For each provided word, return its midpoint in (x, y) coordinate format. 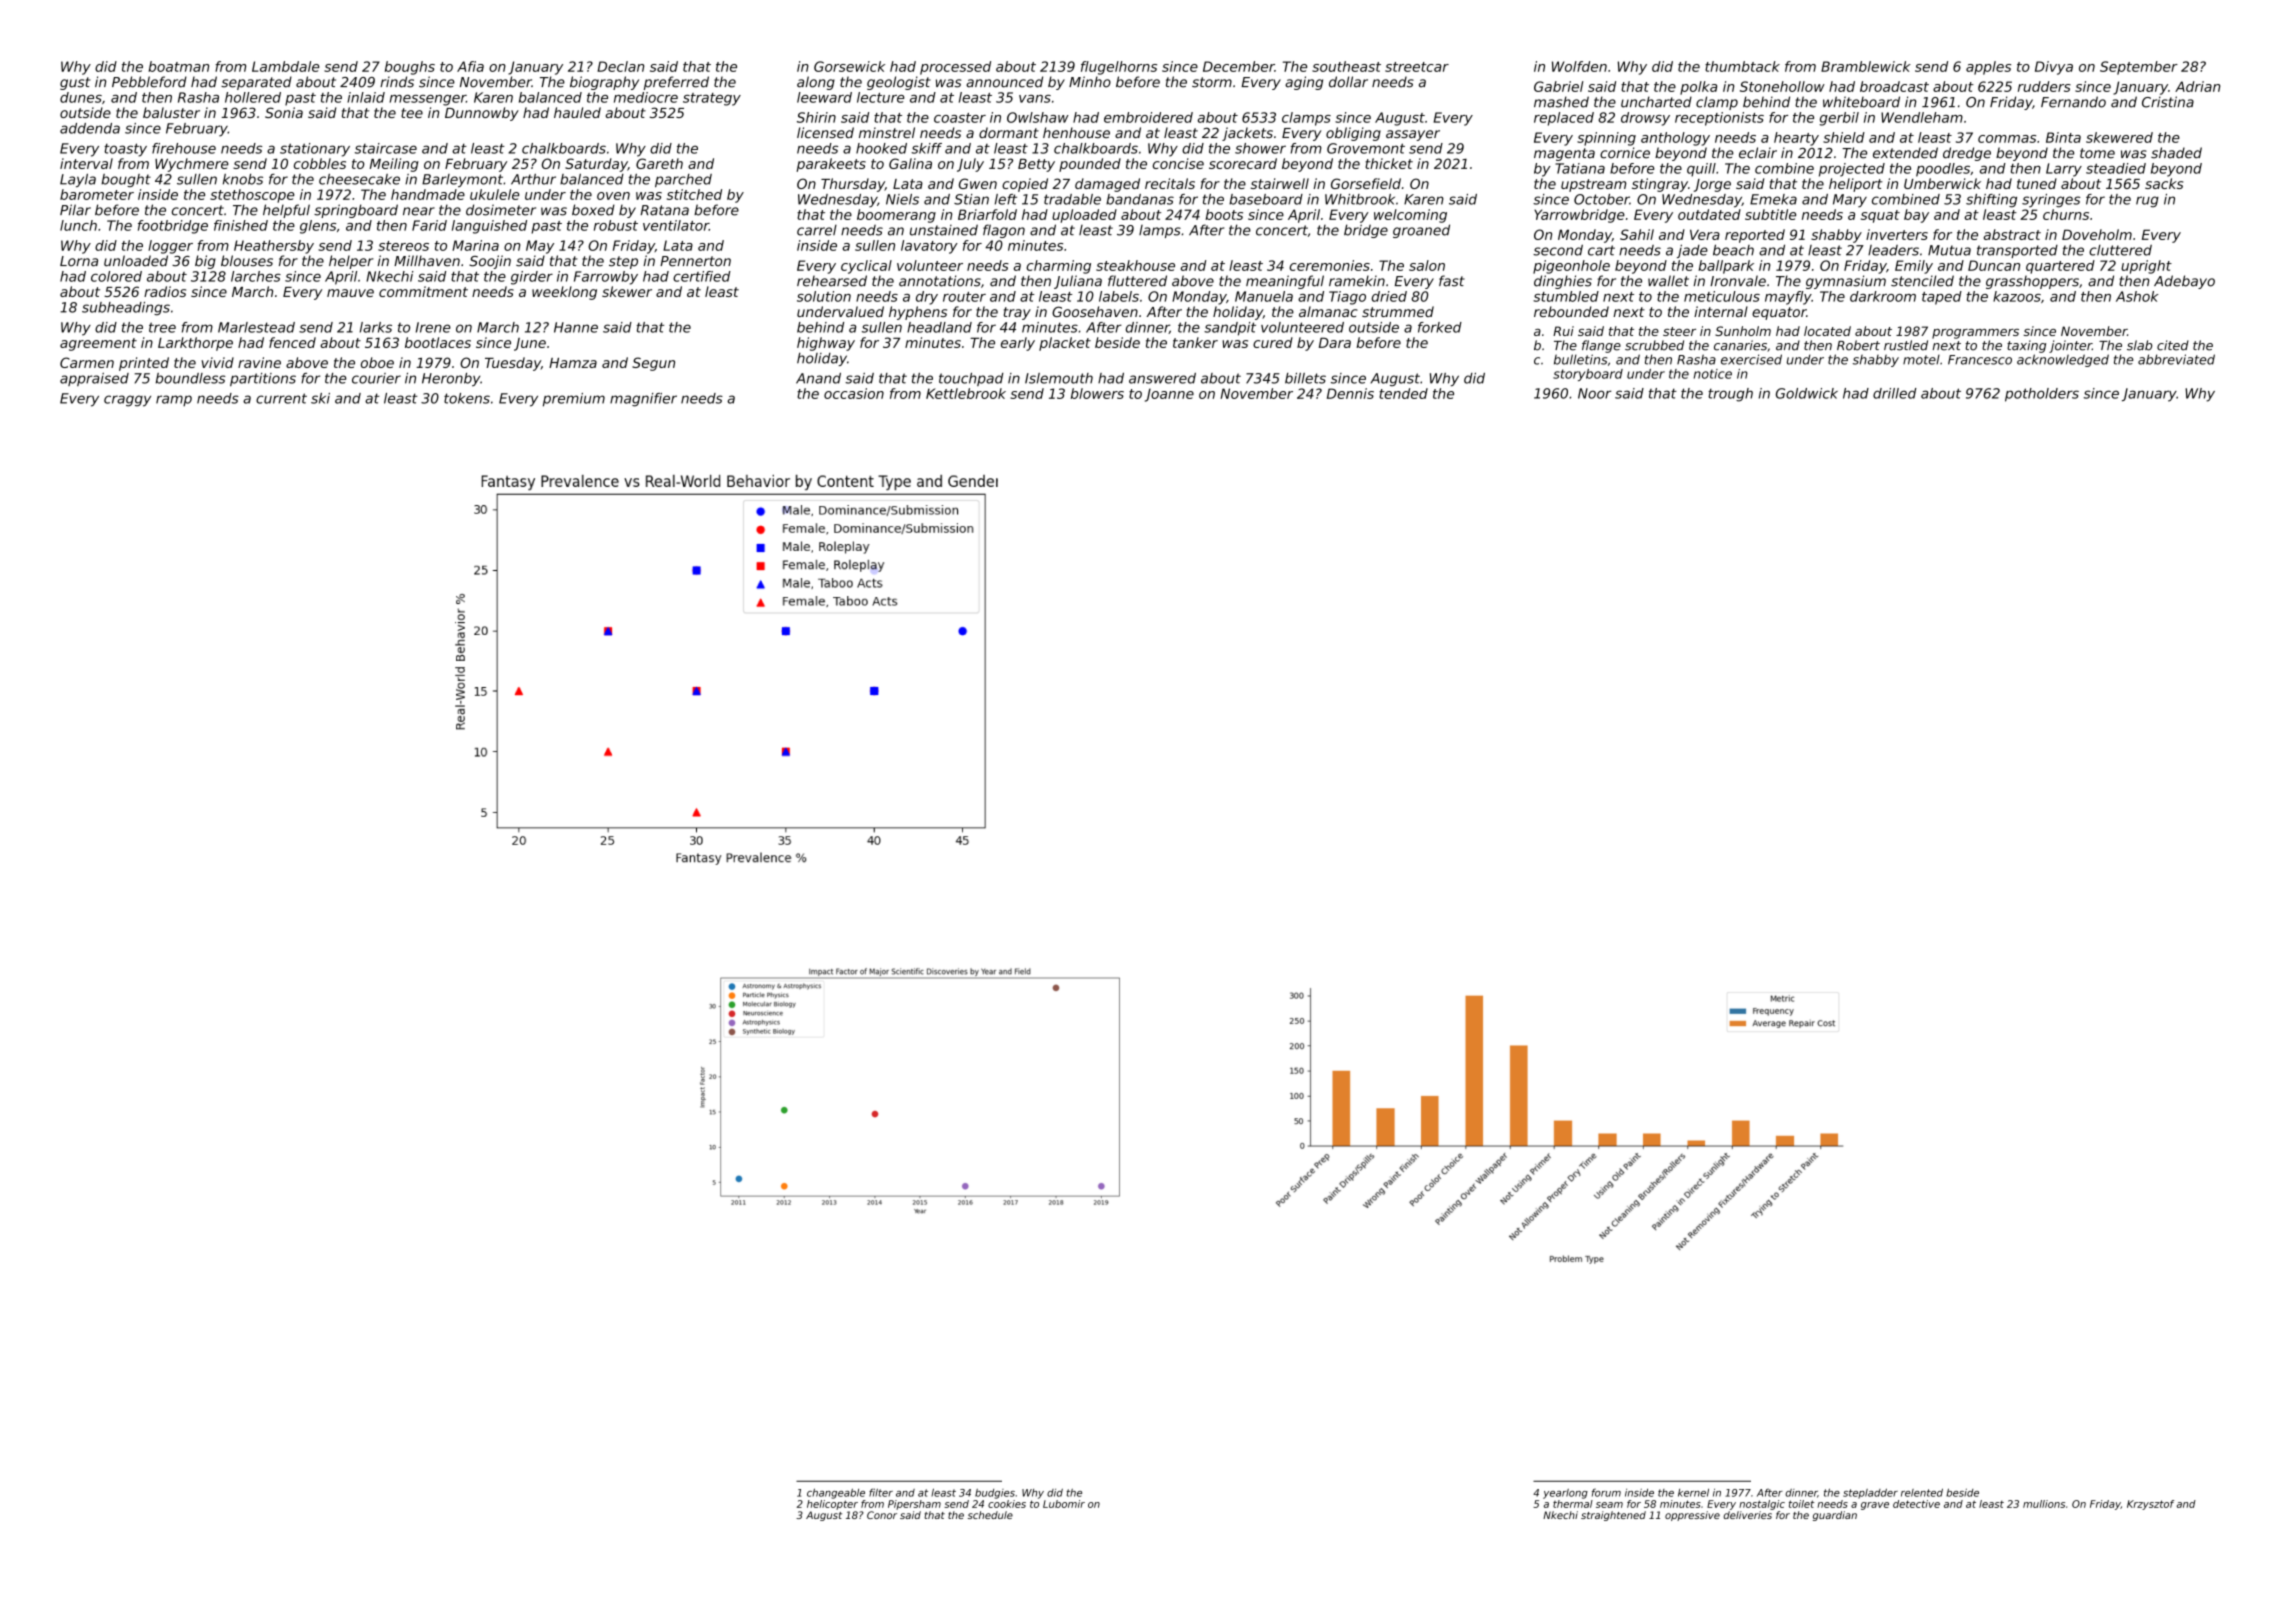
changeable (836, 1494)
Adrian (2197, 86)
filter (881, 1492)
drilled (1895, 393)
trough (1730, 395)
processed (955, 68)
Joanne (1169, 395)
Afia (470, 66)
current (281, 398)
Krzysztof (2150, 1505)
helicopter (832, 1505)
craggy (127, 401)
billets (1305, 378)
